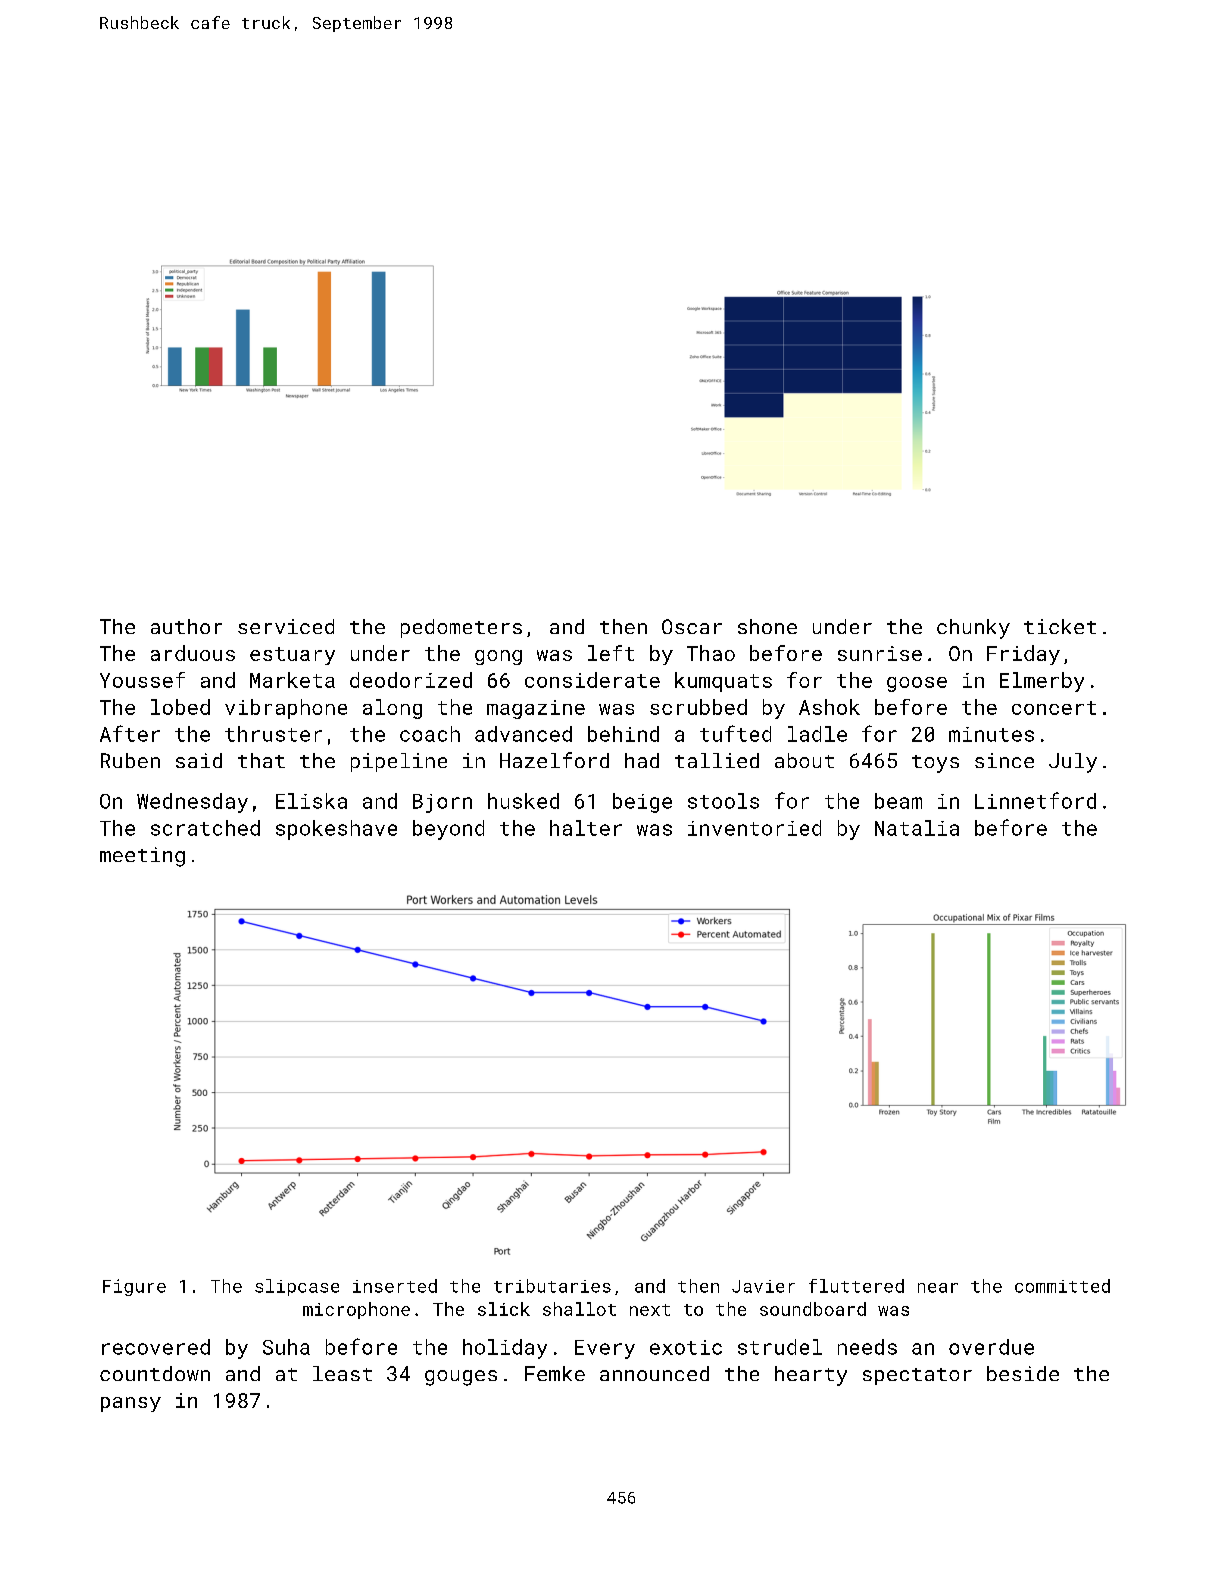 Image resolution: width=1213 pixels, height=1569 pixels. I want to click on goose, so click(917, 684).
